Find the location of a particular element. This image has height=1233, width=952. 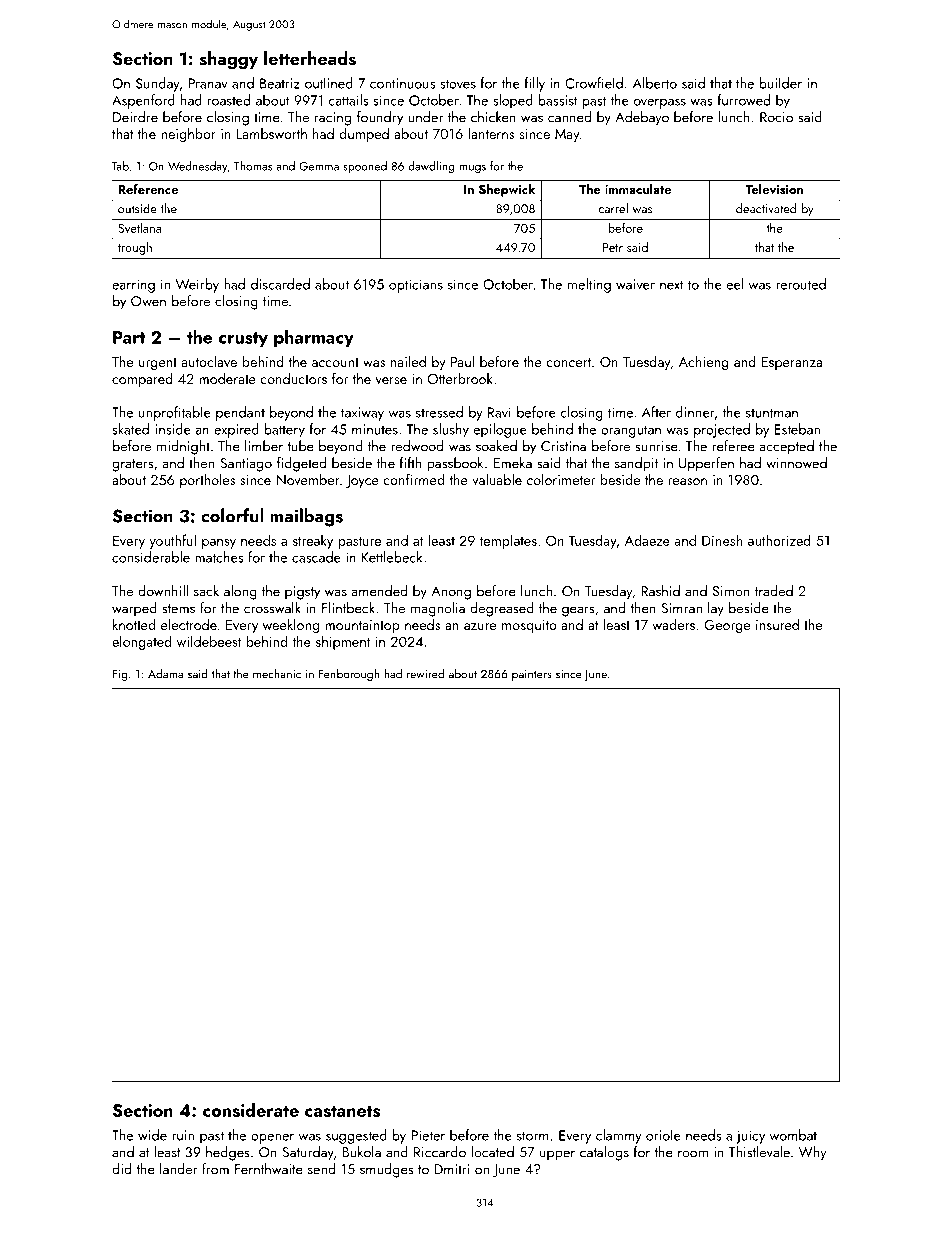

builder is located at coordinates (780, 83).
